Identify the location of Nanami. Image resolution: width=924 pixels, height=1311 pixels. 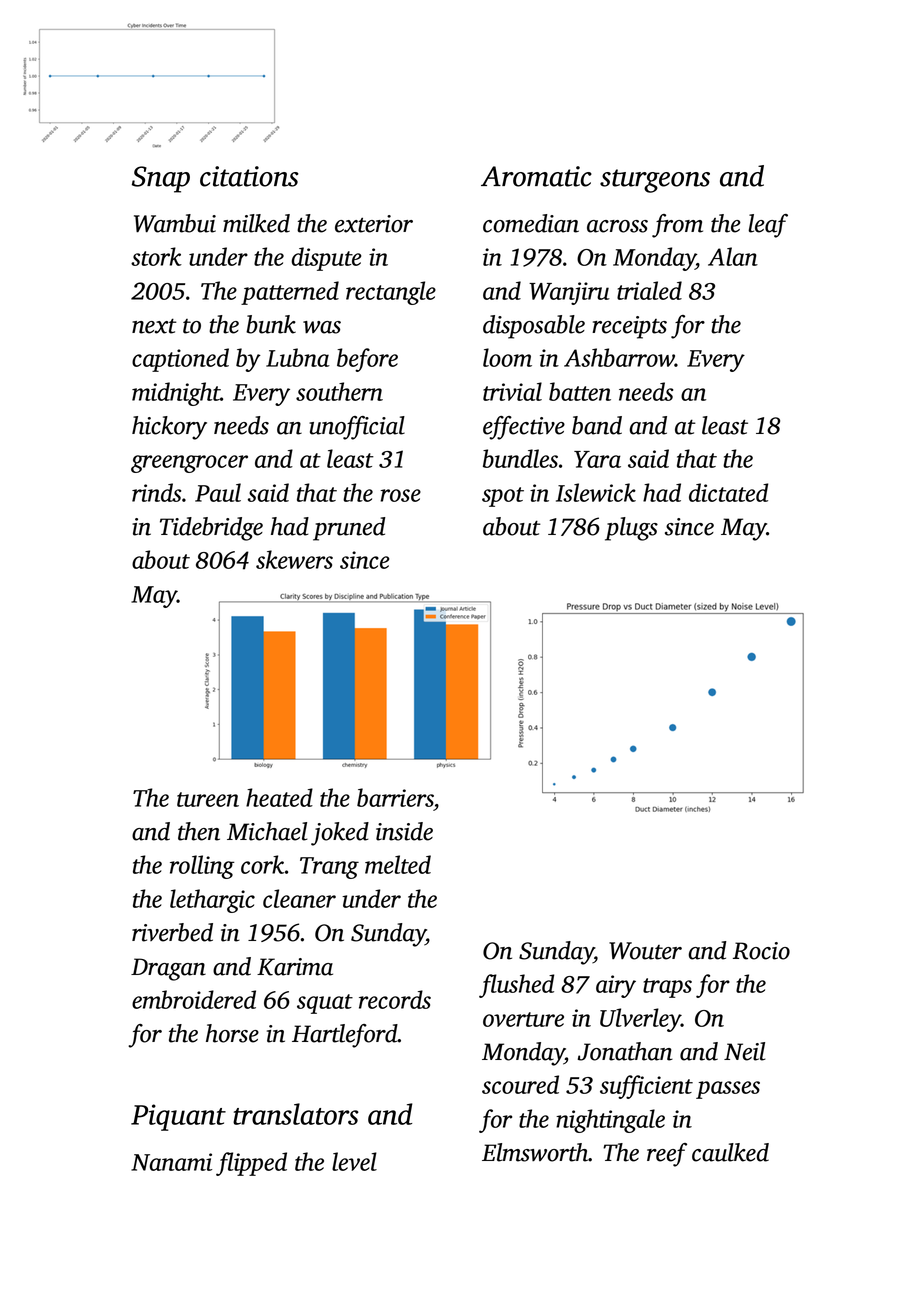
(171, 1162).
